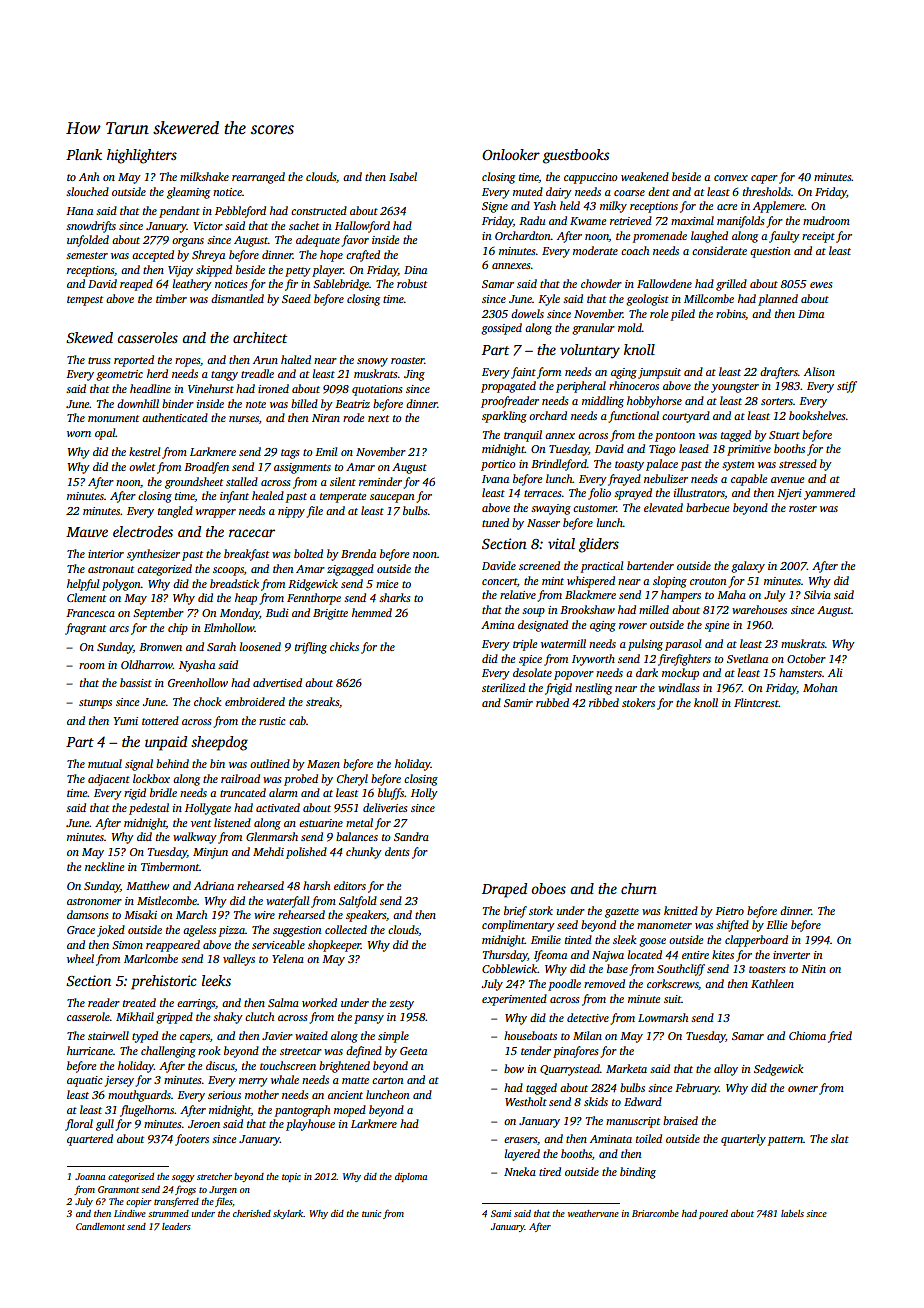  What do you see at coordinates (371, 1213) in the page?
I see `tunic` at bounding box center [371, 1213].
